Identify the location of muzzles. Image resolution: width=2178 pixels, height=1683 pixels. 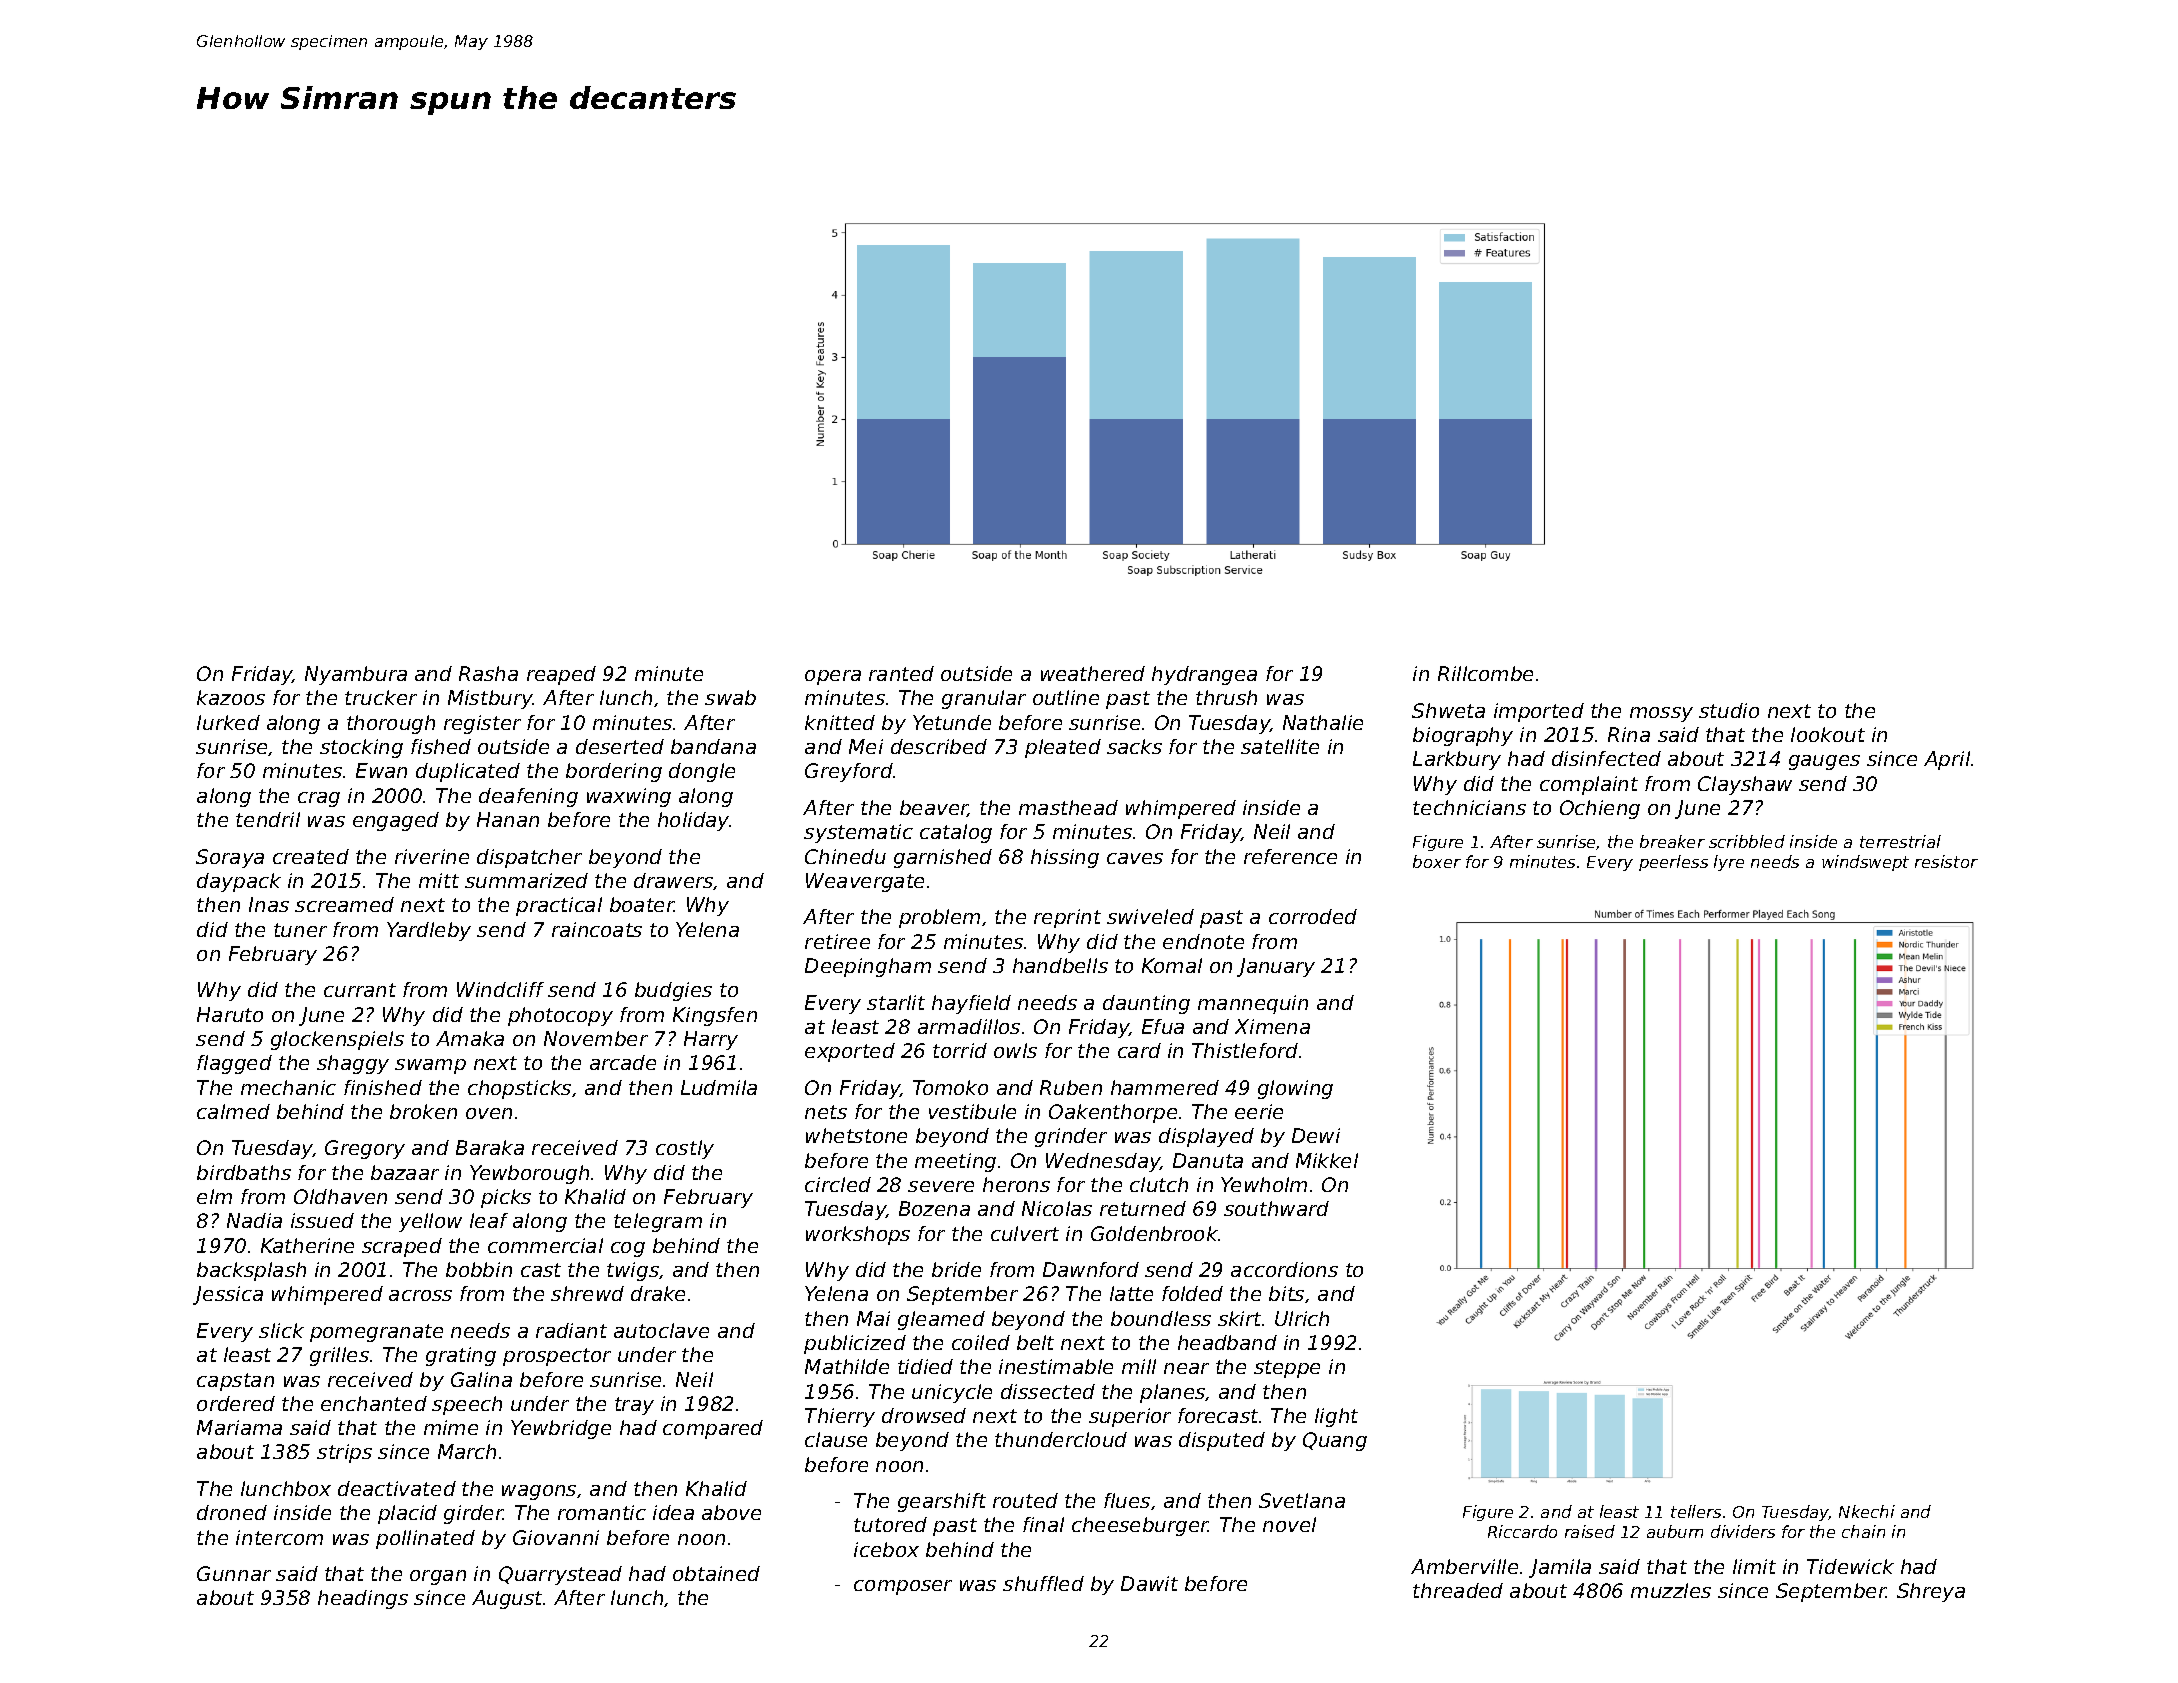
(1671, 1590).
